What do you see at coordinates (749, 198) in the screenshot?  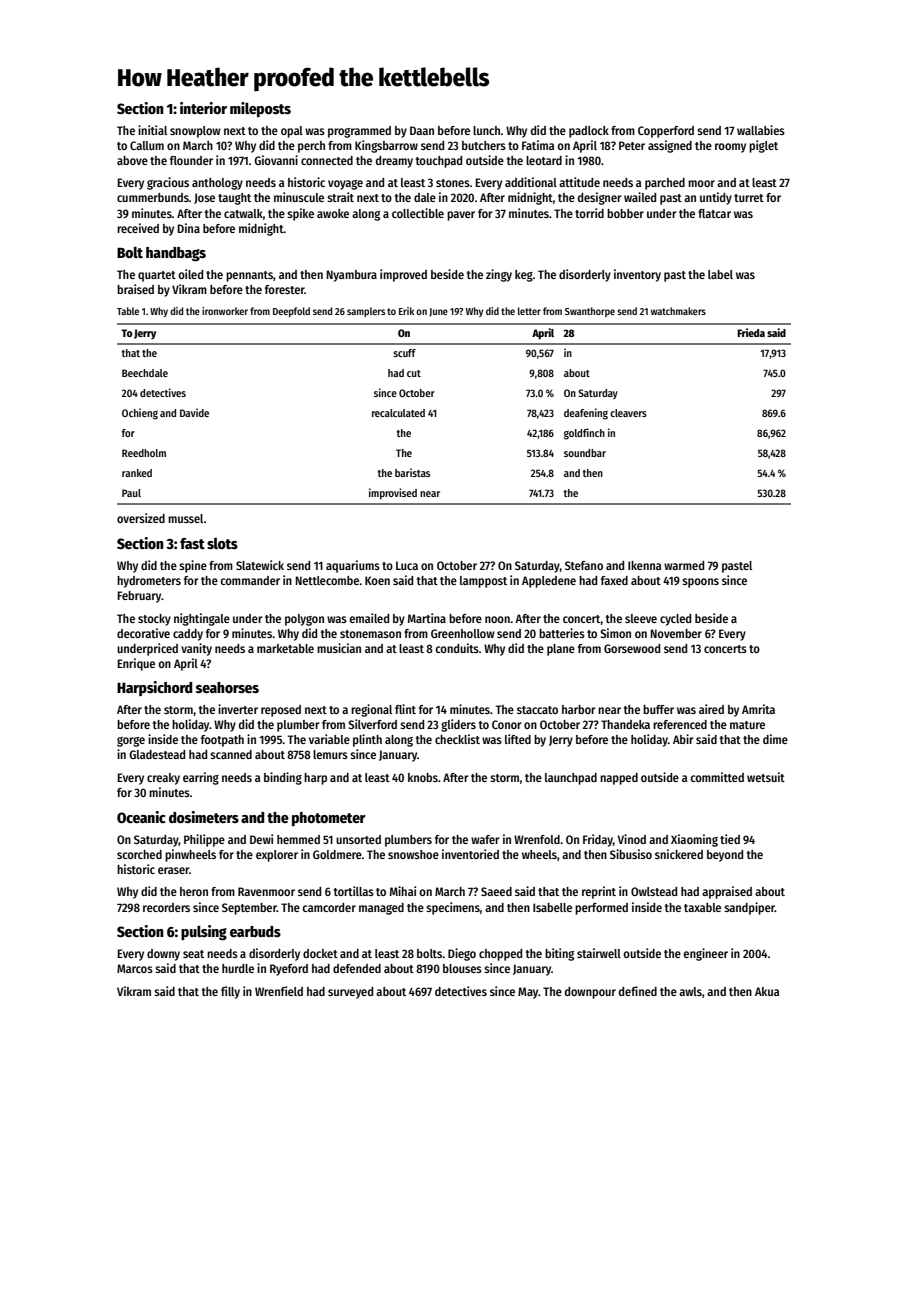 I see `turret` at bounding box center [749, 198].
